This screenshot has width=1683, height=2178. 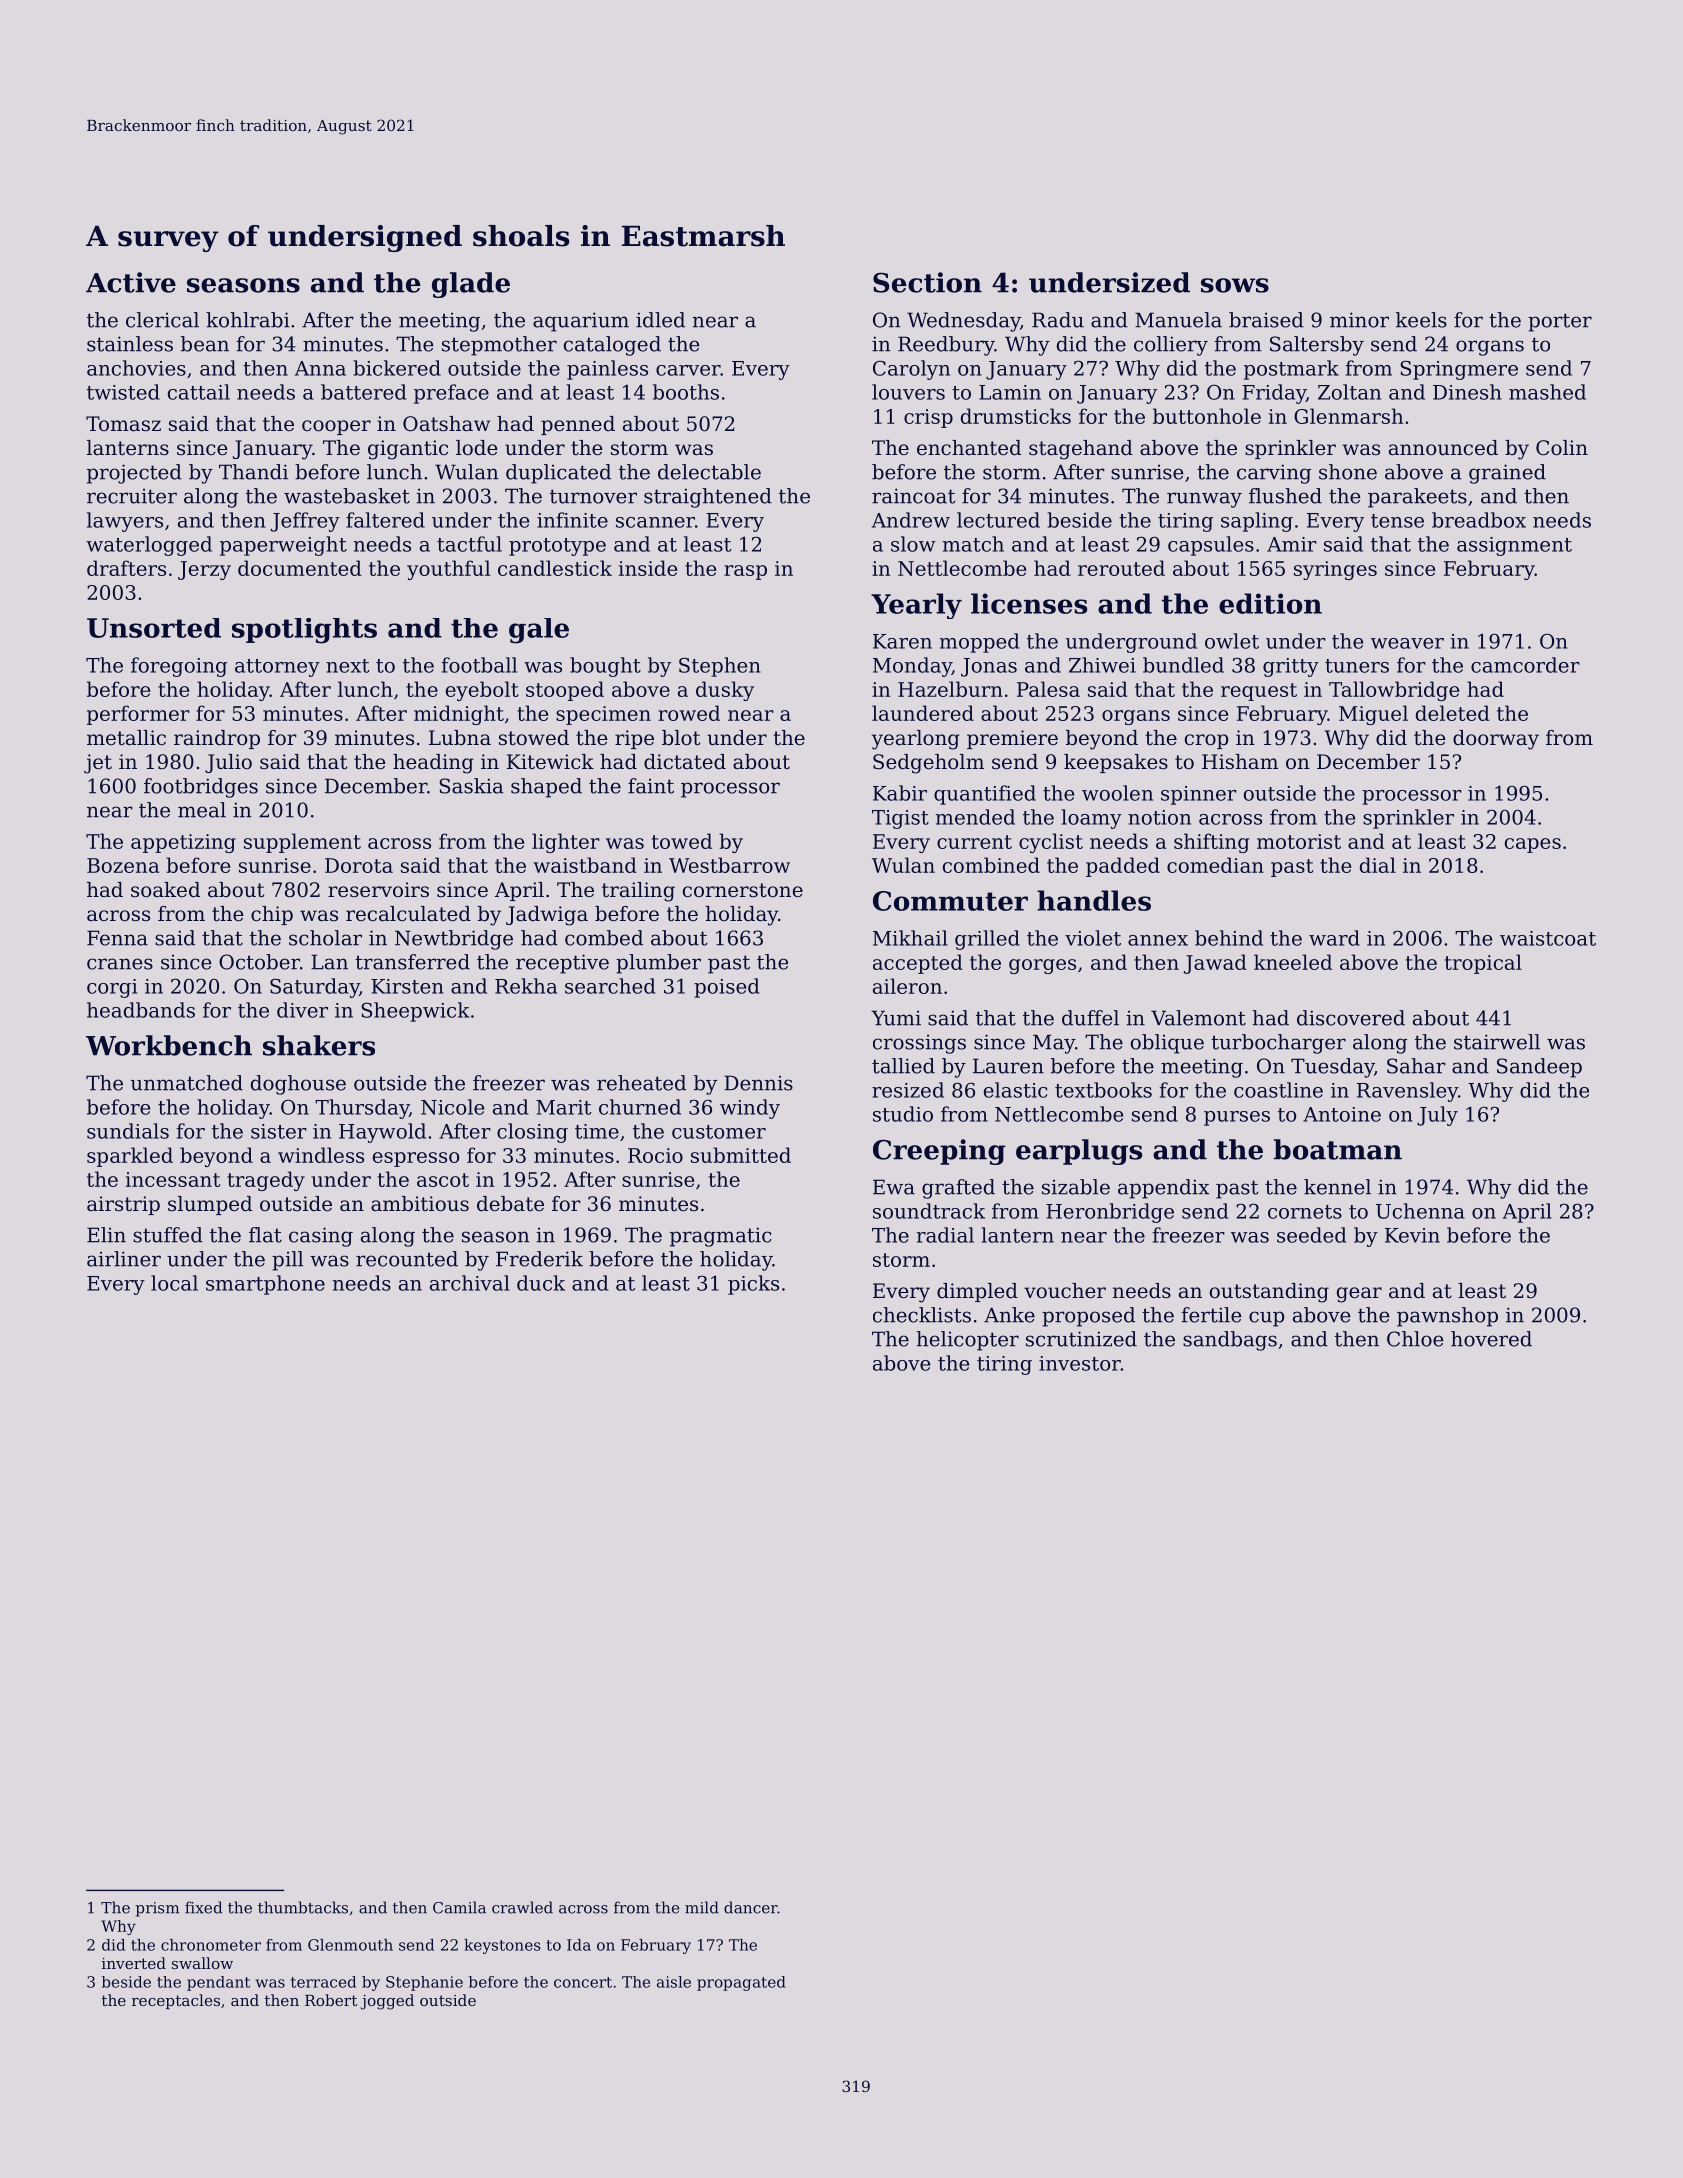 I want to click on helicopter, so click(x=967, y=1341).
